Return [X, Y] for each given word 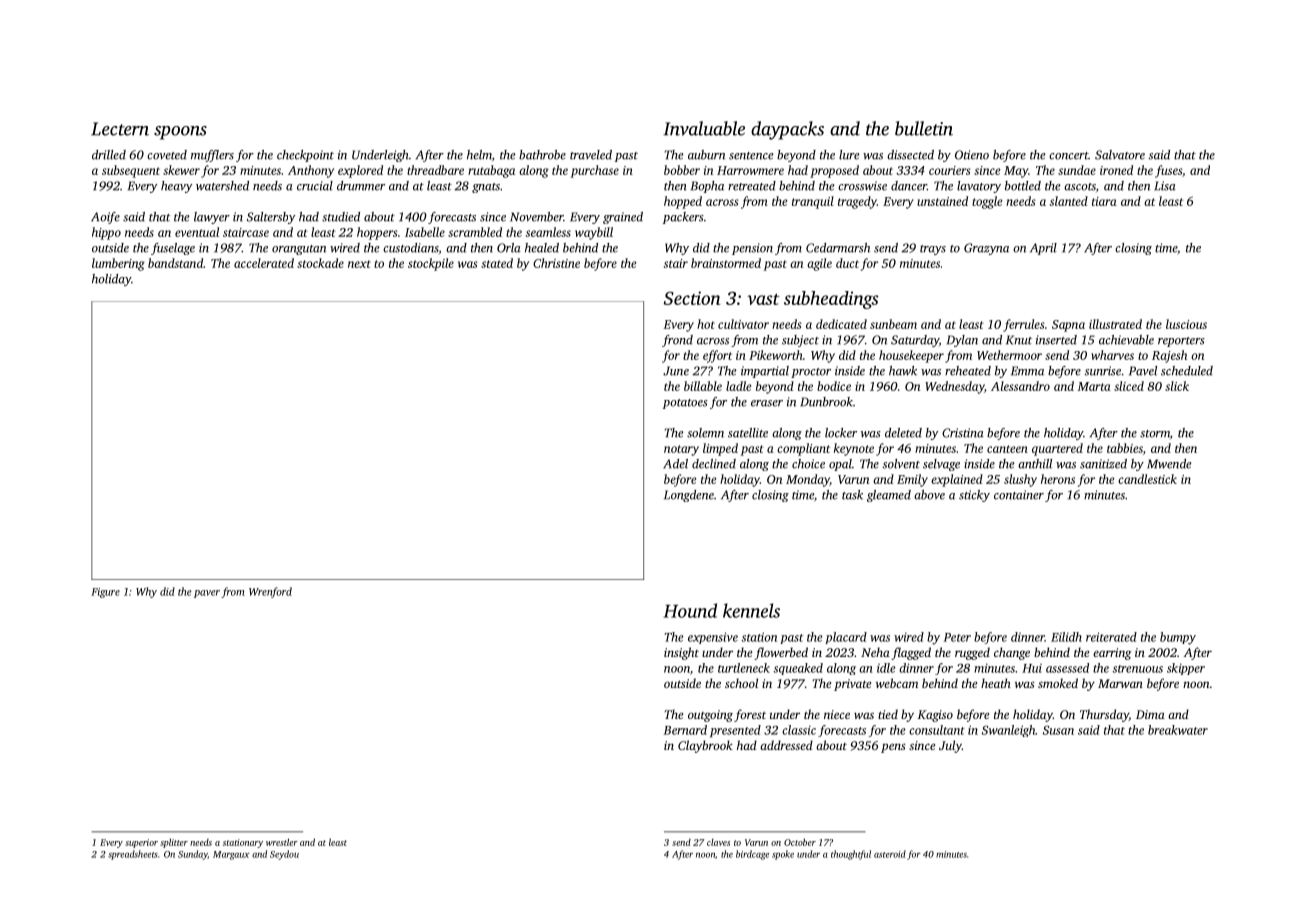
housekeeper [911, 356]
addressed [786, 745]
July [950, 746]
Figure [105, 593]
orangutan [299, 250]
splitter [174, 843]
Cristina [963, 433]
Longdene [689, 496]
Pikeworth [776, 355]
